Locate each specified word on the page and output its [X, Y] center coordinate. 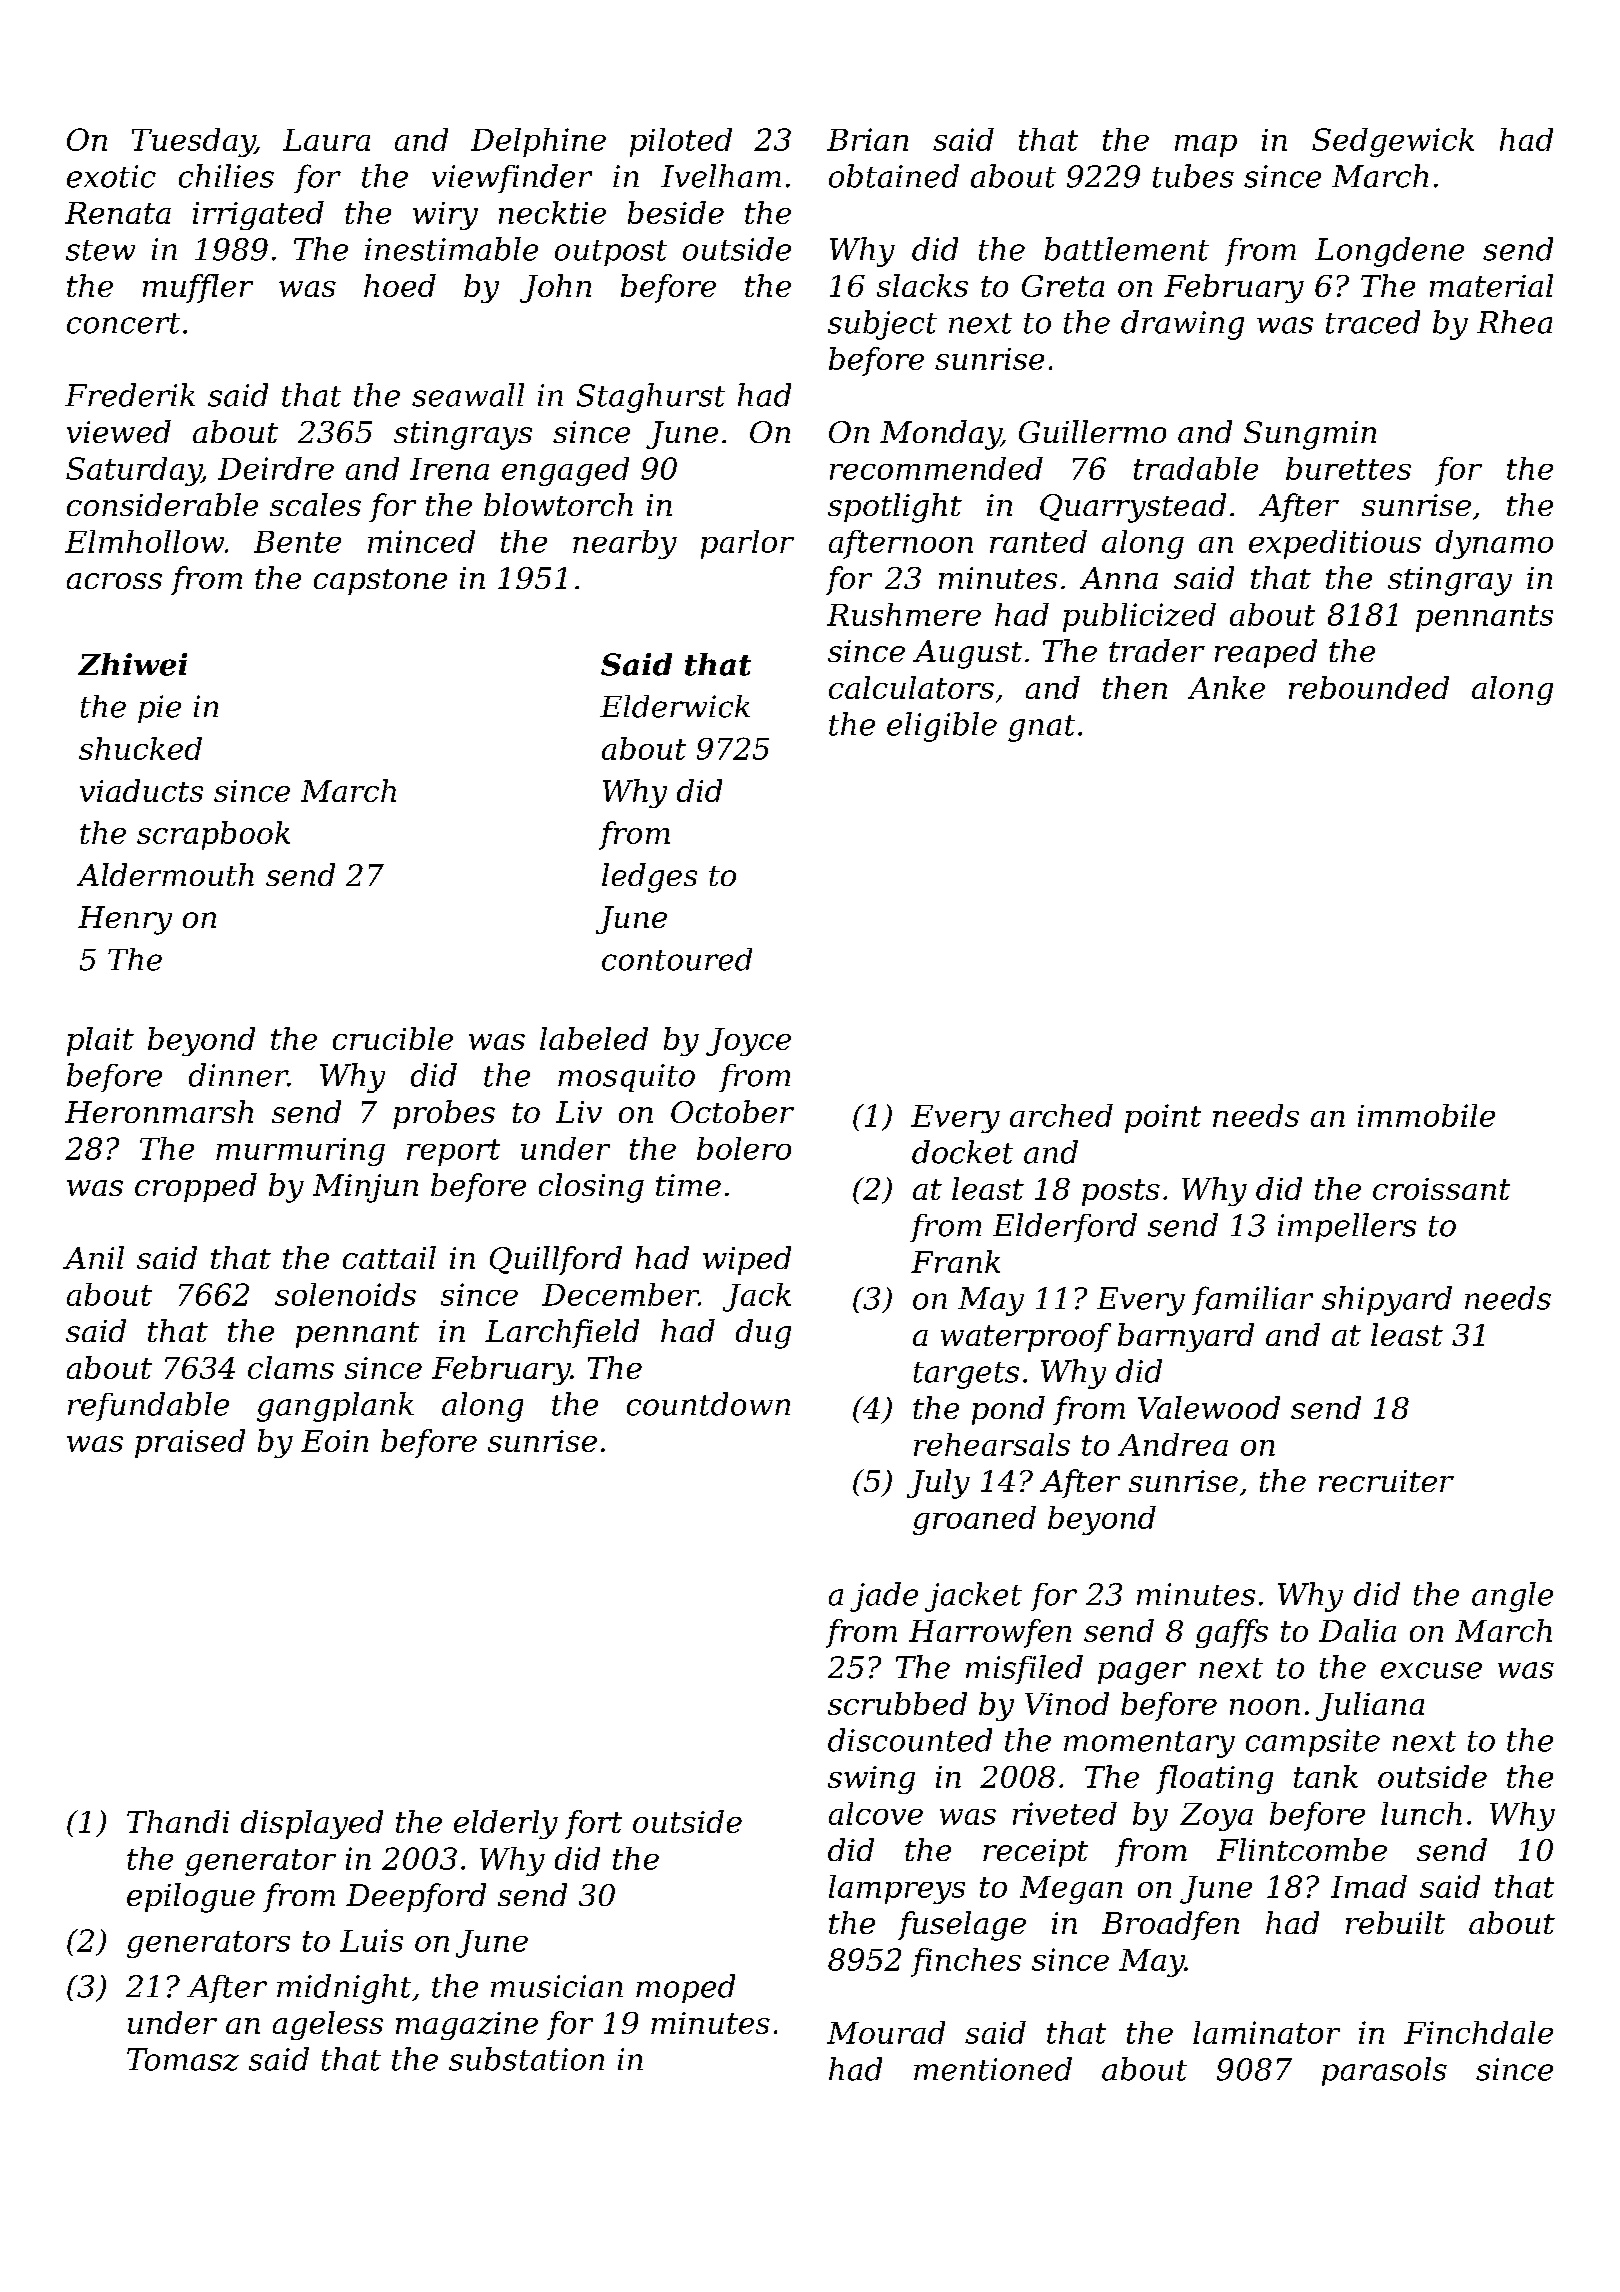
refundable [148, 1406]
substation [526, 2059]
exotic [111, 176]
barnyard [1186, 1337]
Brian [867, 139]
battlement [1127, 249]
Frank [955, 1261]
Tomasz [183, 2059]
